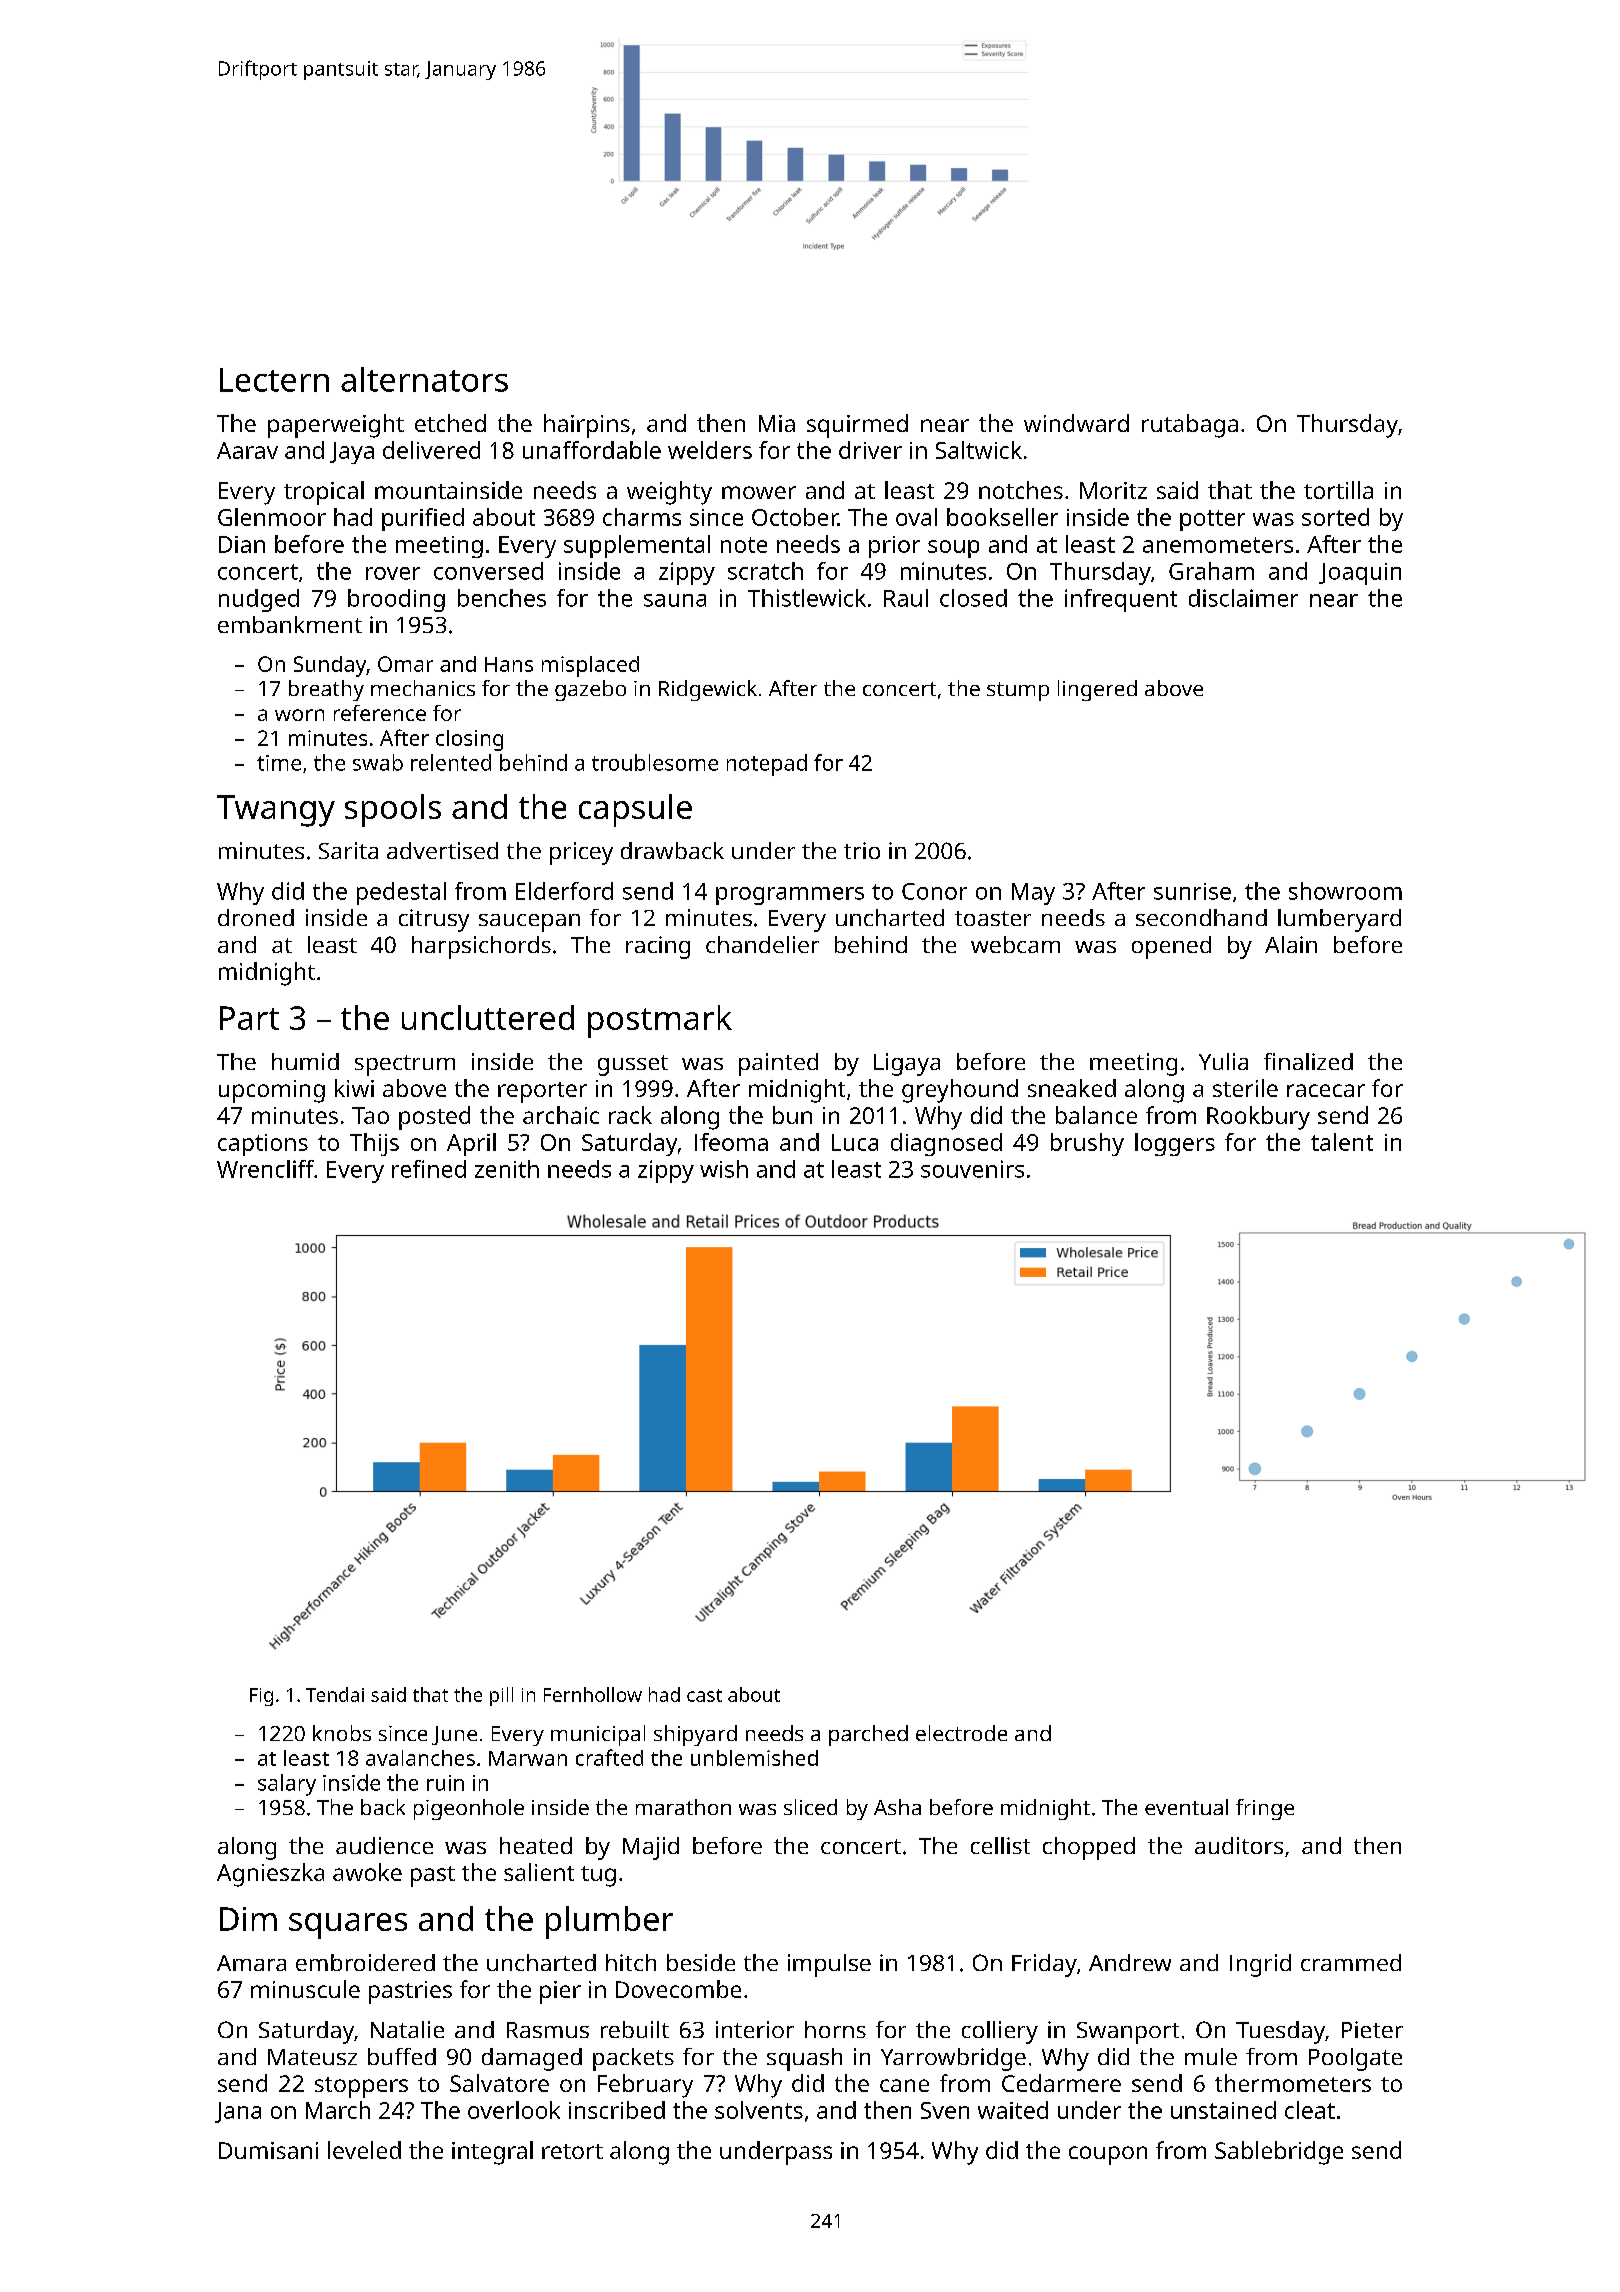  I want to click on squash, so click(804, 2059).
